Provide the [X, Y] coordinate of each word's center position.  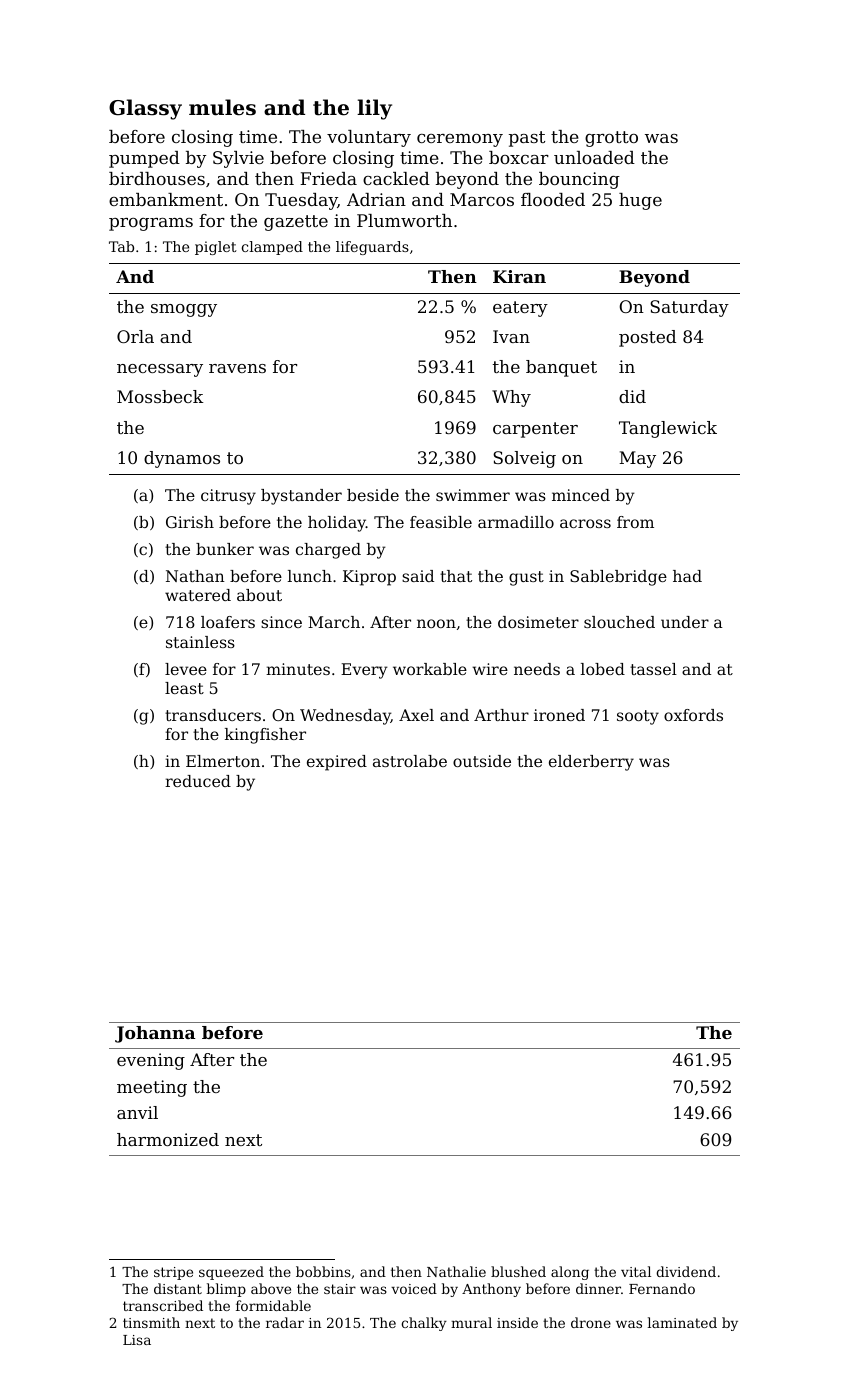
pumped [144, 159]
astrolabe [410, 761]
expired [337, 763]
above [271, 1288]
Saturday [689, 308]
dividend [686, 1271]
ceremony [460, 140]
